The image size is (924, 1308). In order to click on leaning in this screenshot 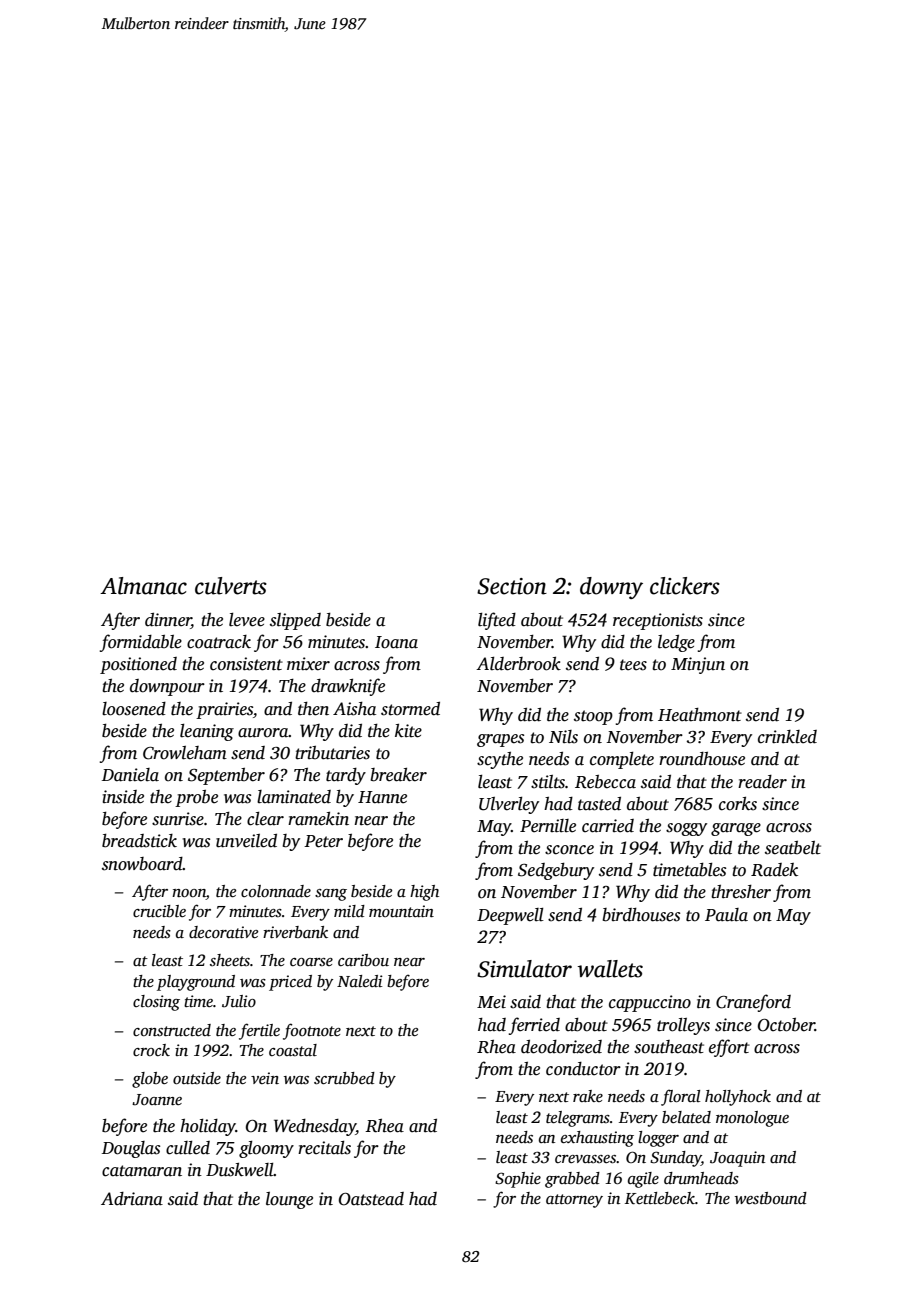, I will do `click(207, 732)`.
